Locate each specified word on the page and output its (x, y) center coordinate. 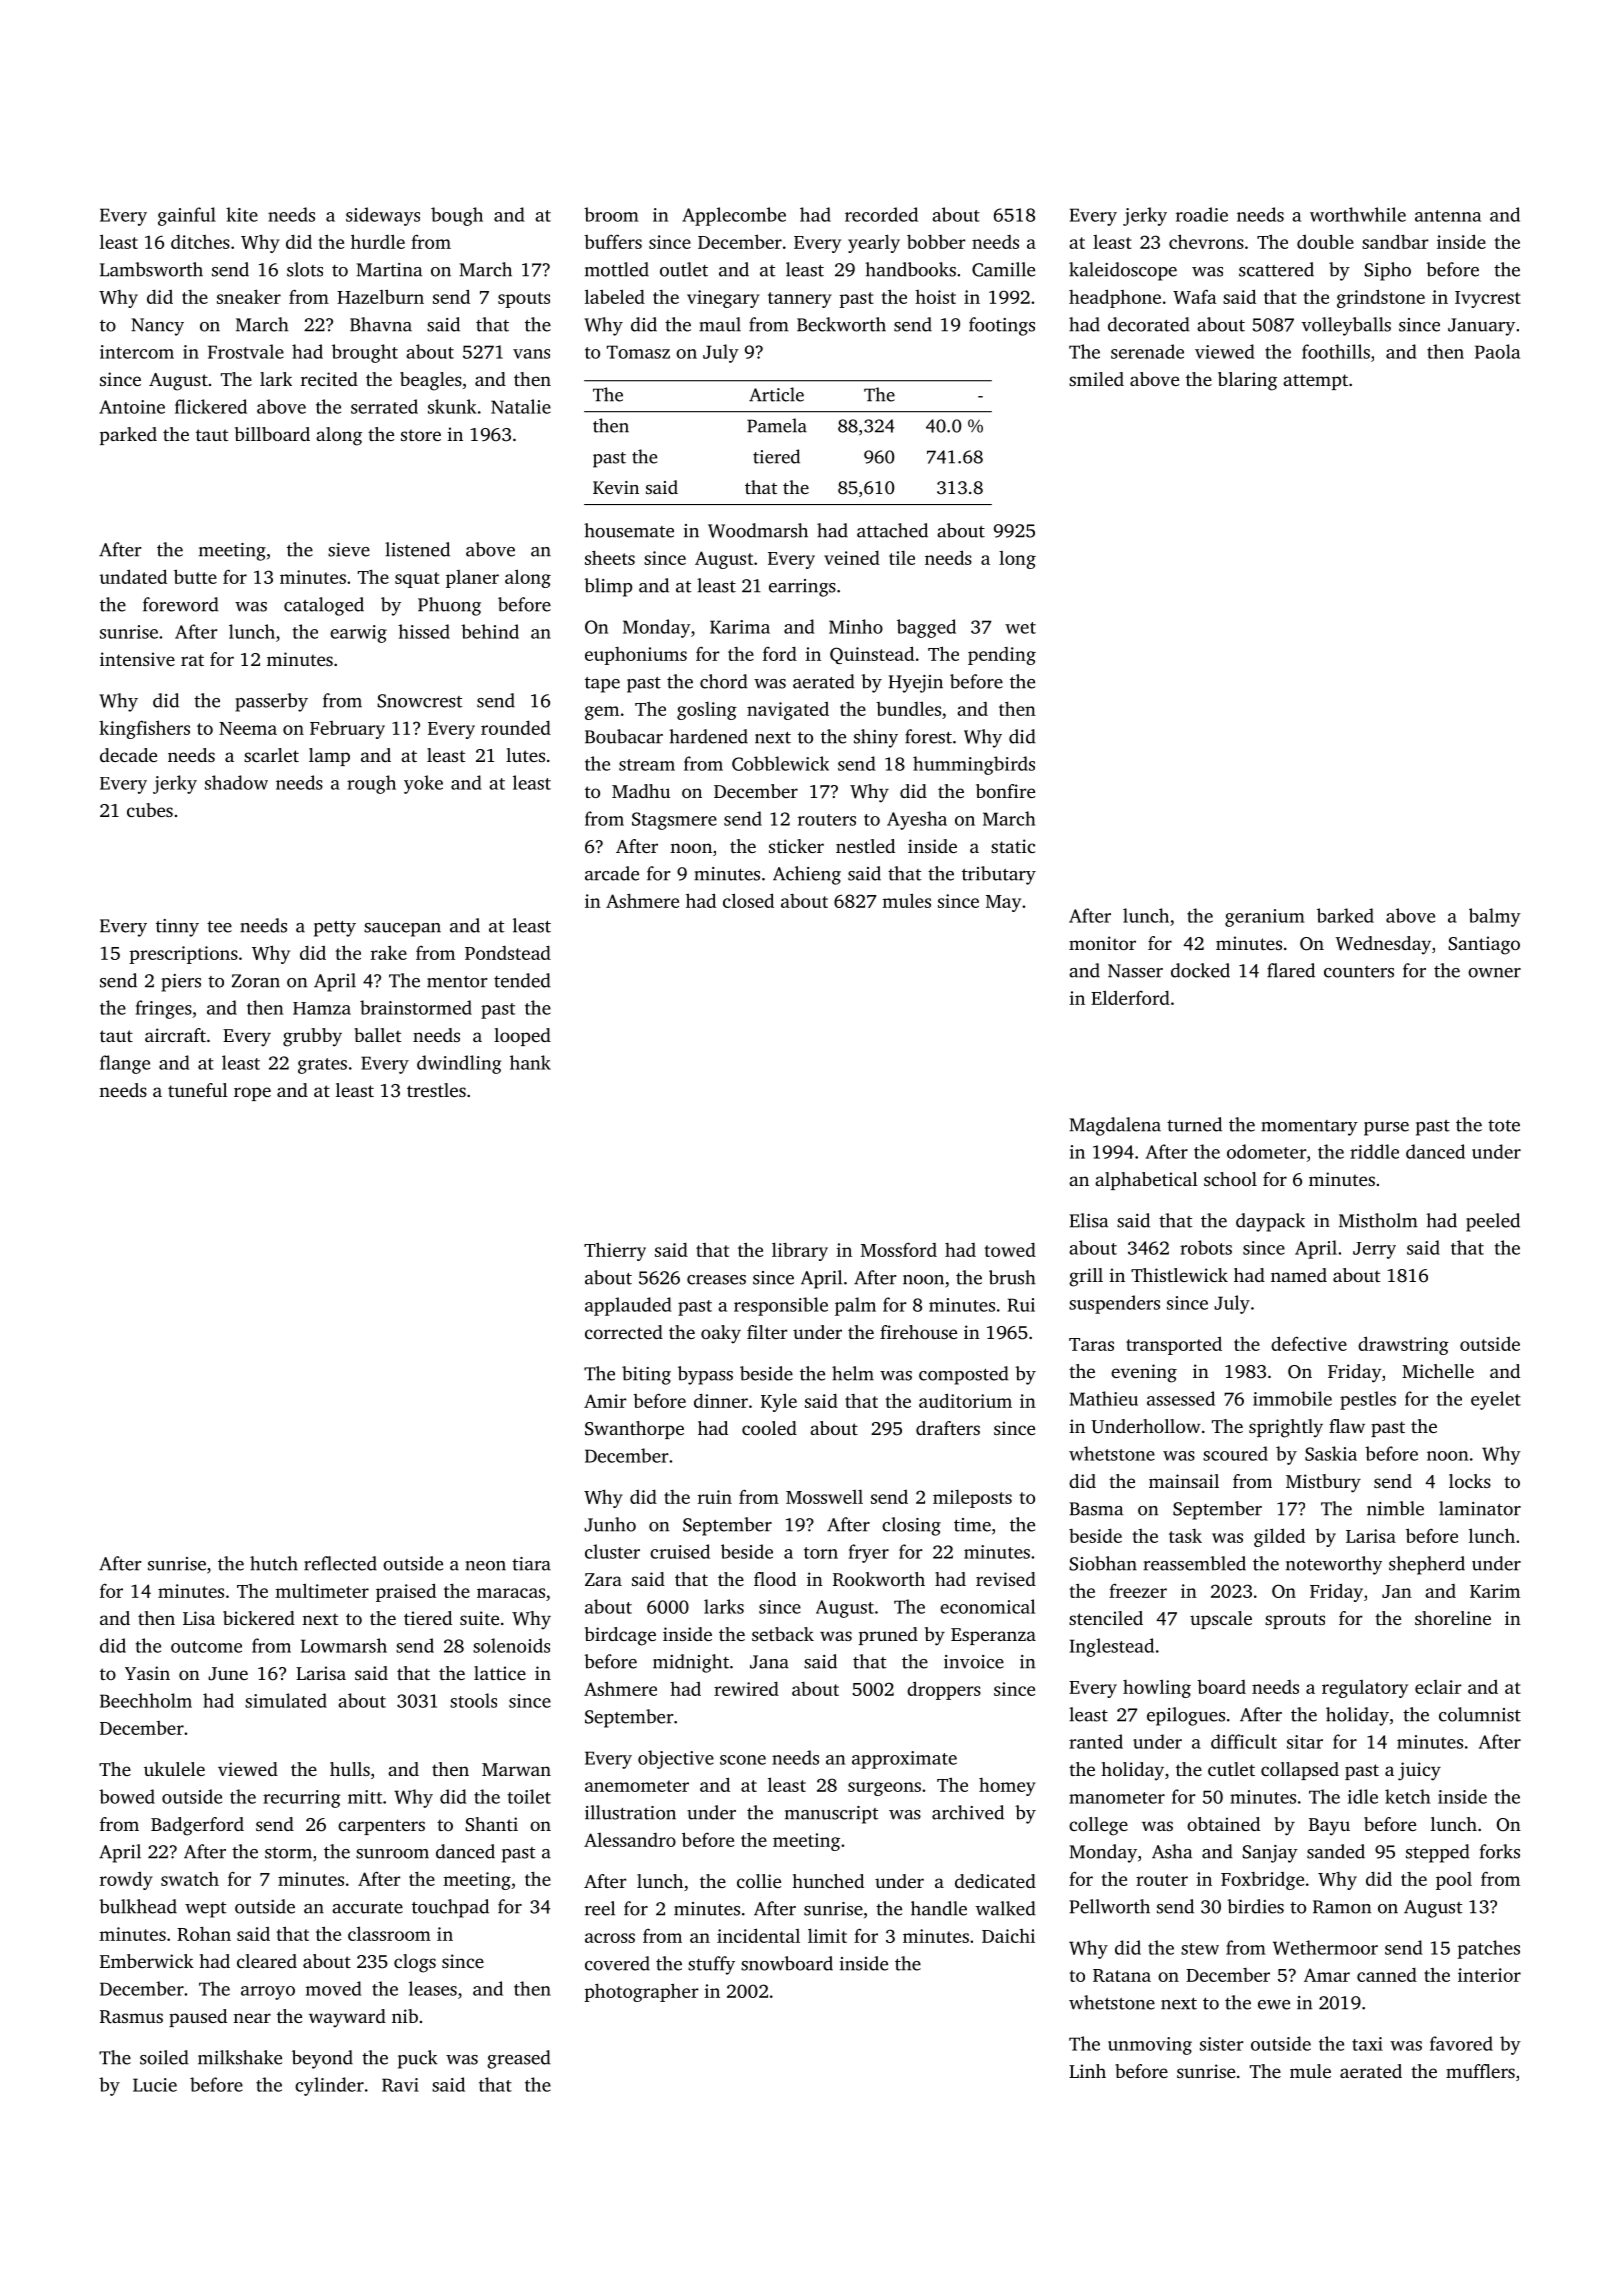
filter (767, 1332)
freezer (1138, 1590)
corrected (624, 1332)
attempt (1315, 382)
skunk (452, 406)
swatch (190, 1879)
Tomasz (638, 352)
